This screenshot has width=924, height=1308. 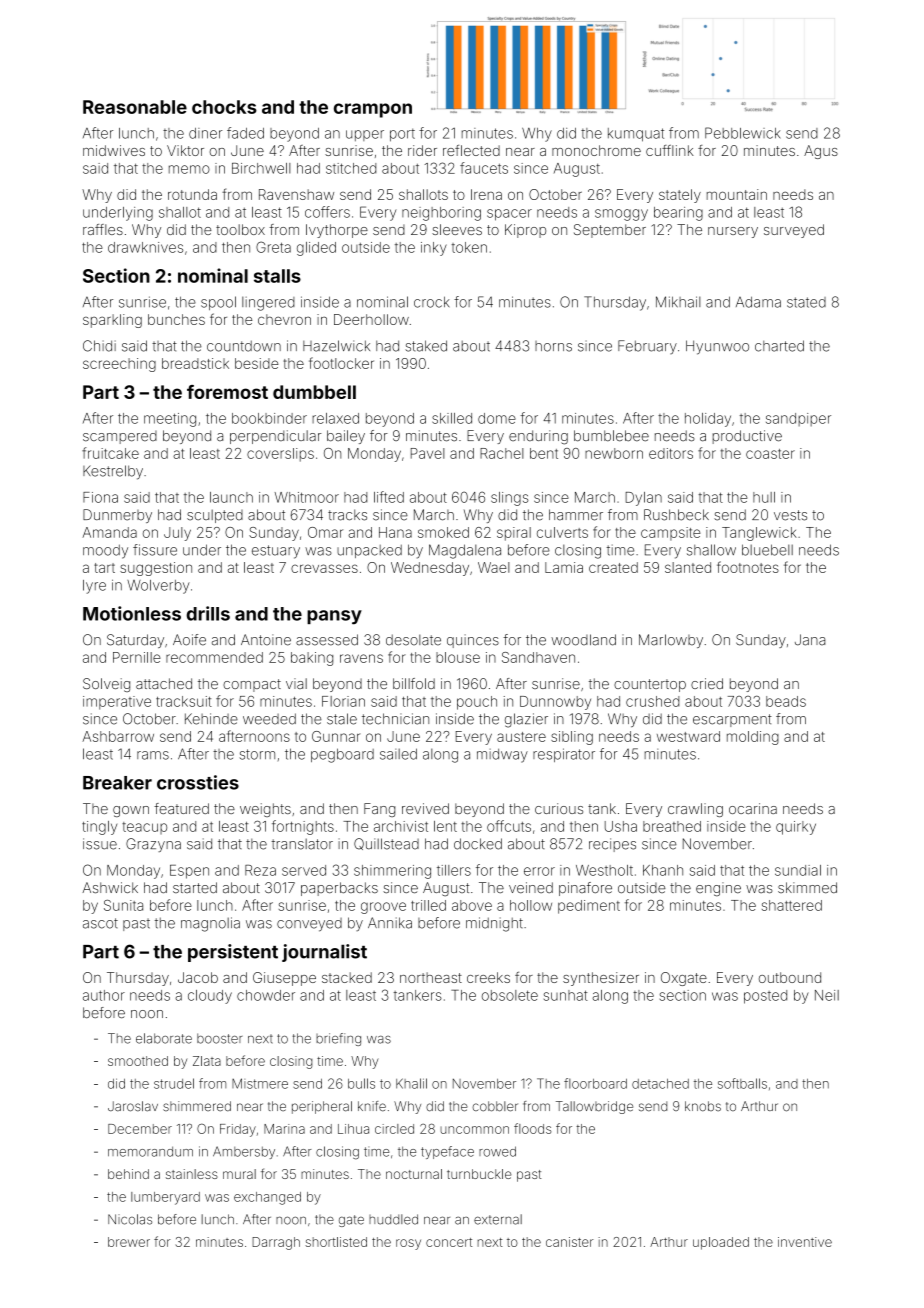 What do you see at coordinates (484, 168) in the screenshot?
I see `faucets` at bounding box center [484, 168].
